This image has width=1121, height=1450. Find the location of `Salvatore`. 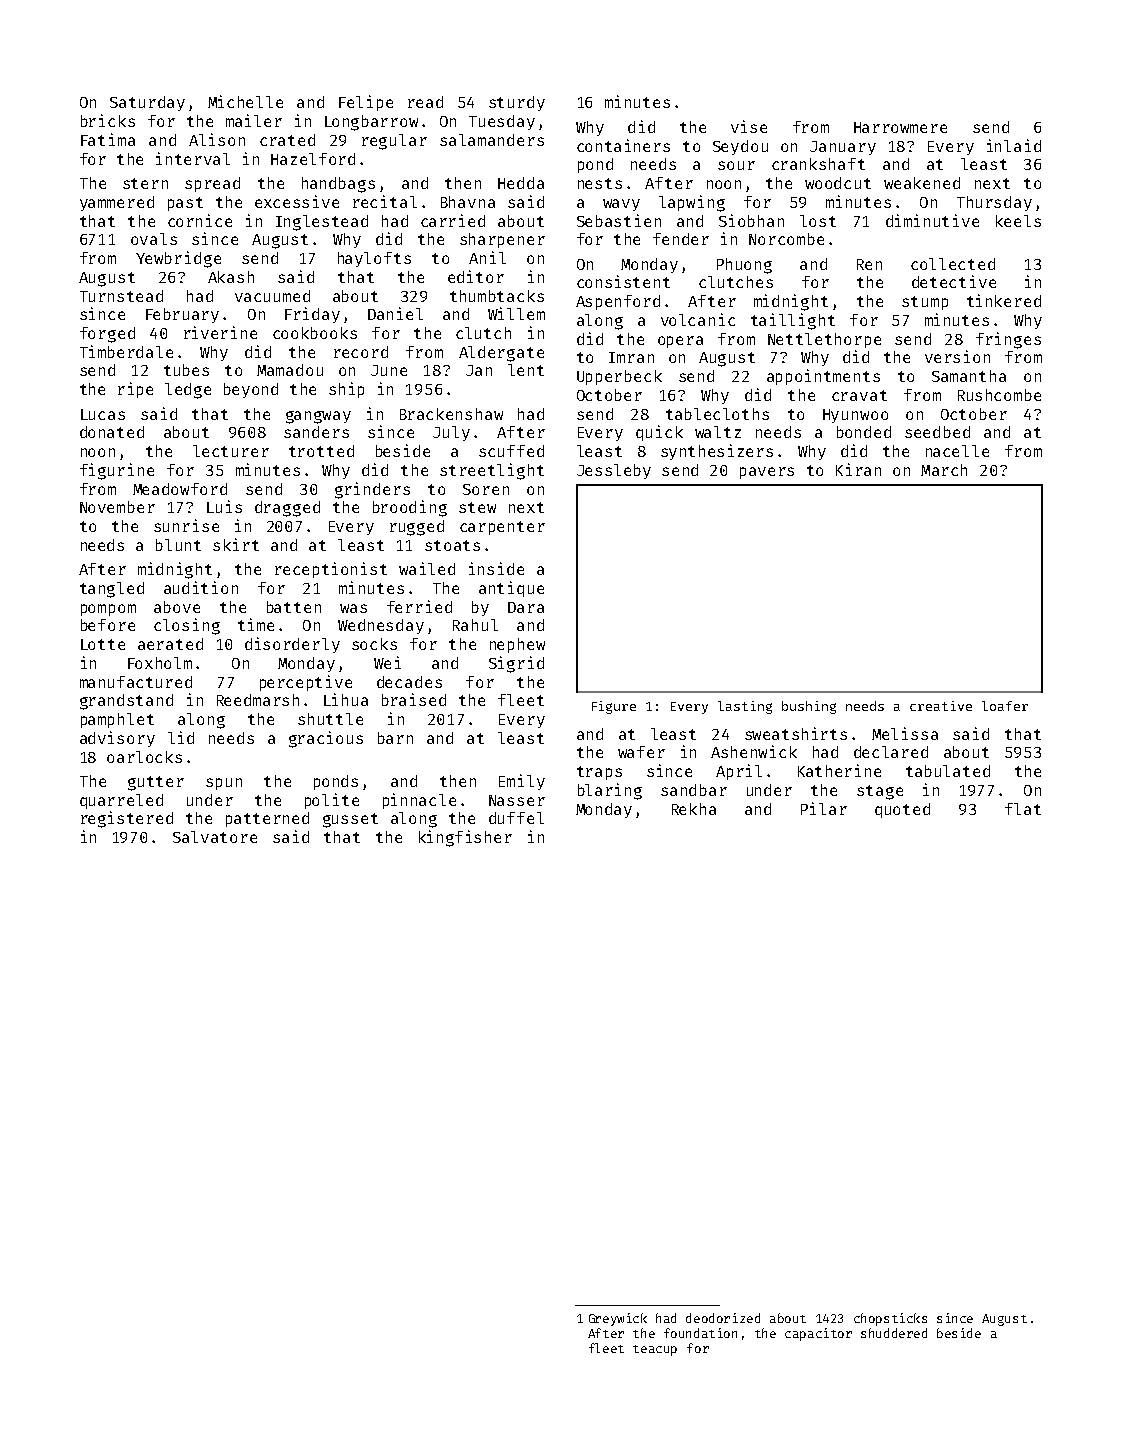

Salvatore is located at coordinates (215, 837).
